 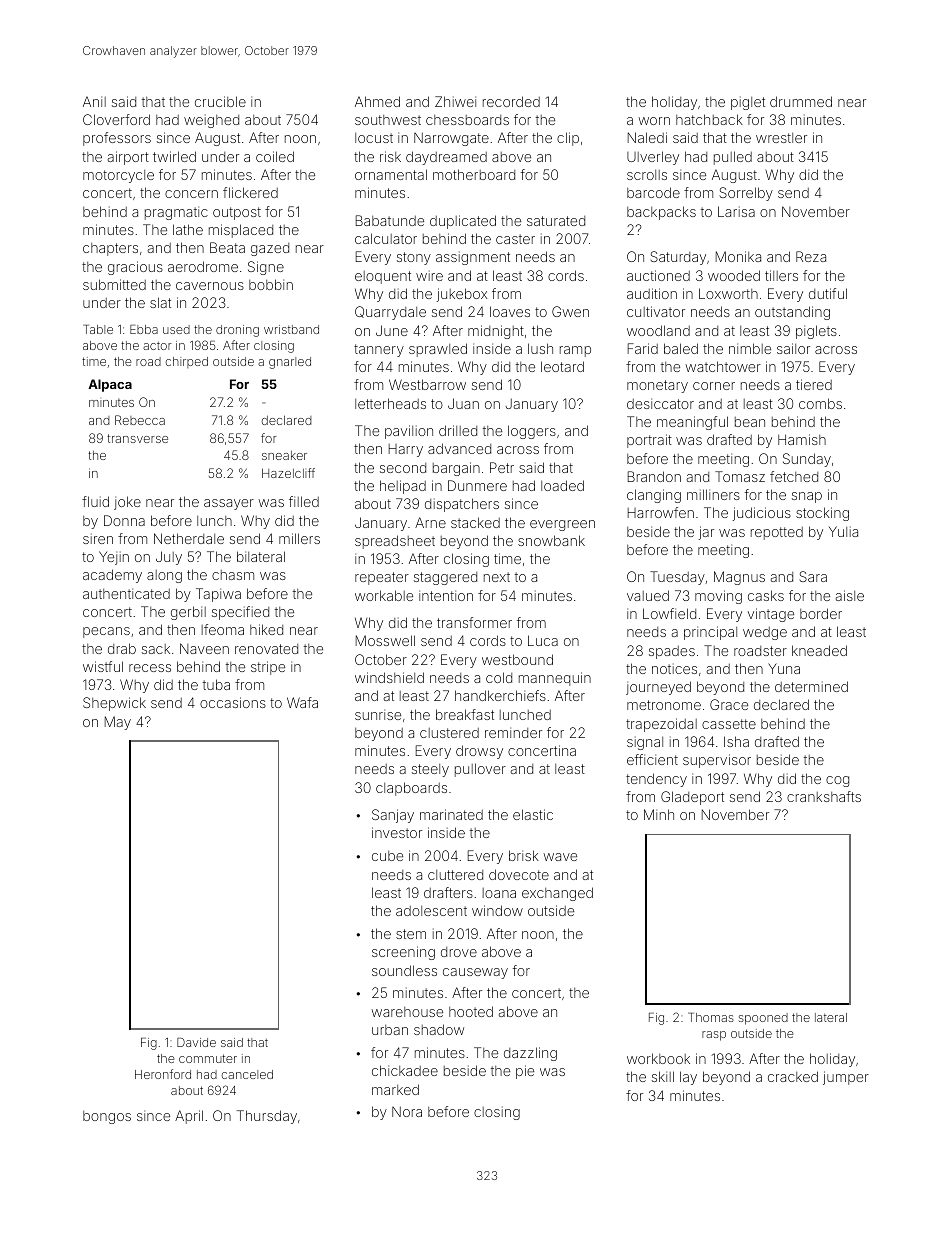 I want to click on cassette, so click(x=729, y=724).
